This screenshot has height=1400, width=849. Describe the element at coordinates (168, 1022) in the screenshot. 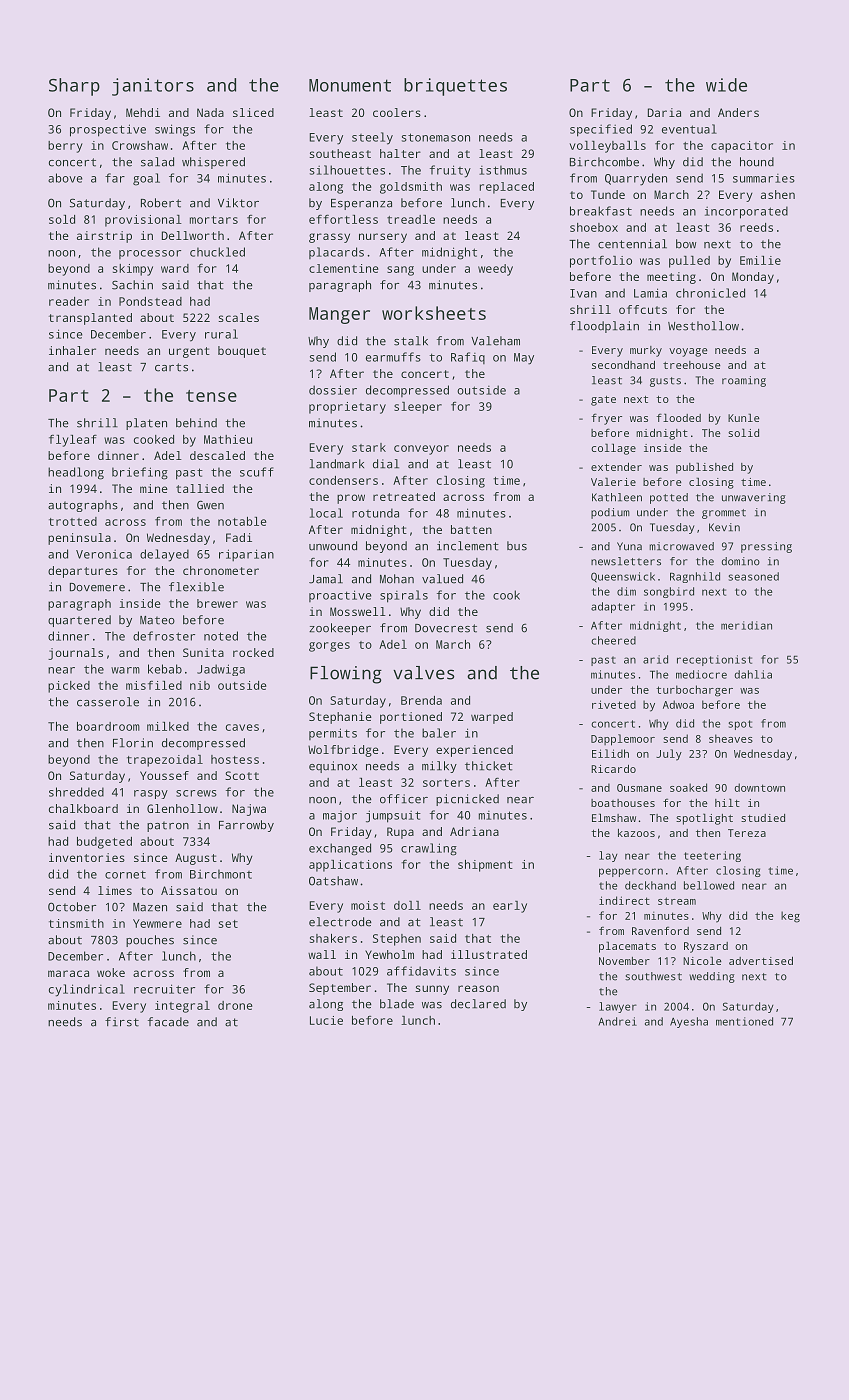

I see `facade` at that location.
